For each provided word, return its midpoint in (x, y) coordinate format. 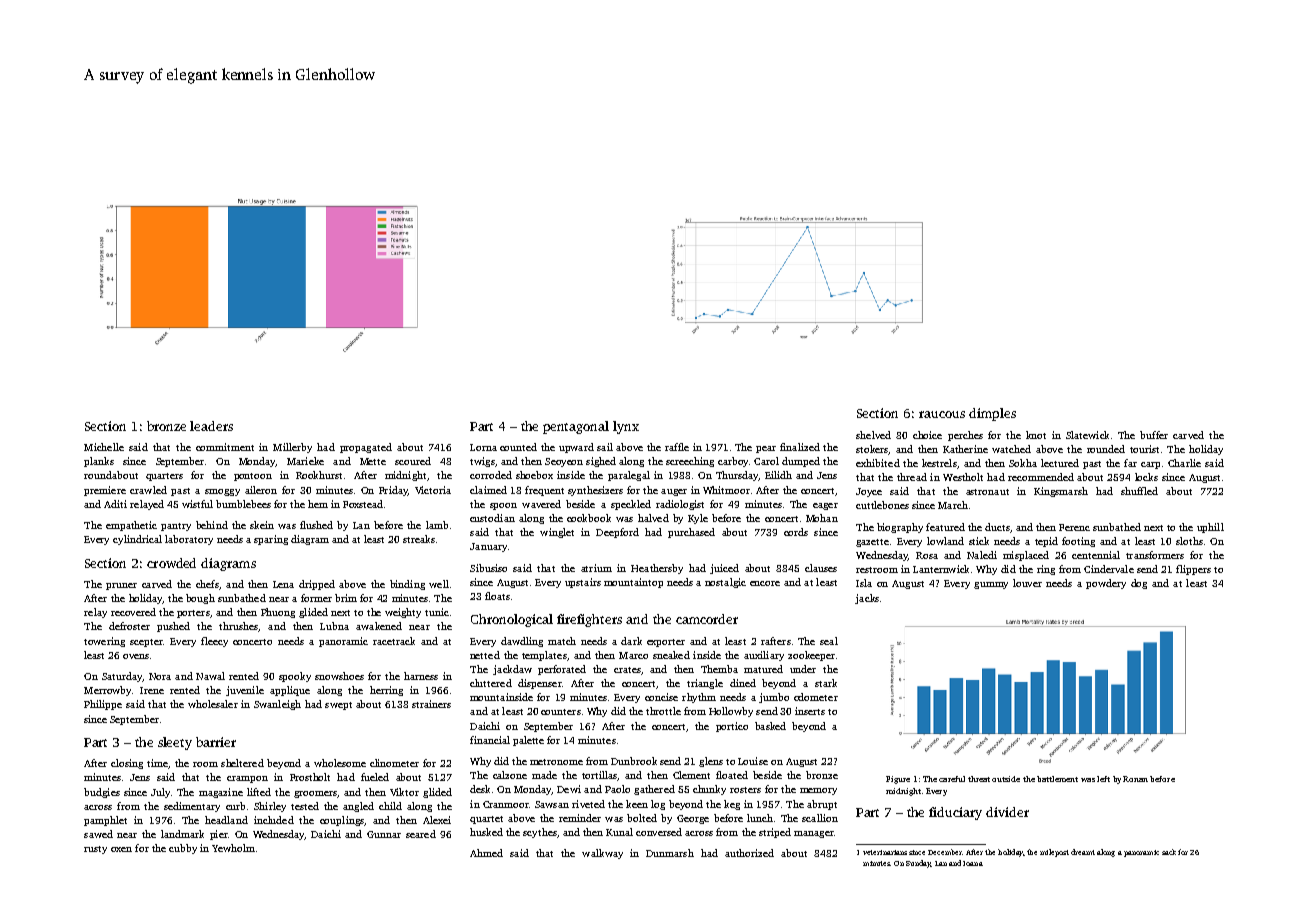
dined (743, 683)
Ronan (1135, 779)
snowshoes (339, 676)
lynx (626, 427)
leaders (211, 426)
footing (1078, 542)
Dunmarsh (670, 853)
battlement (1057, 779)
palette (528, 741)
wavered (541, 504)
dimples (992, 414)
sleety (175, 743)
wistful (197, 504)
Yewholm (233, 848)
